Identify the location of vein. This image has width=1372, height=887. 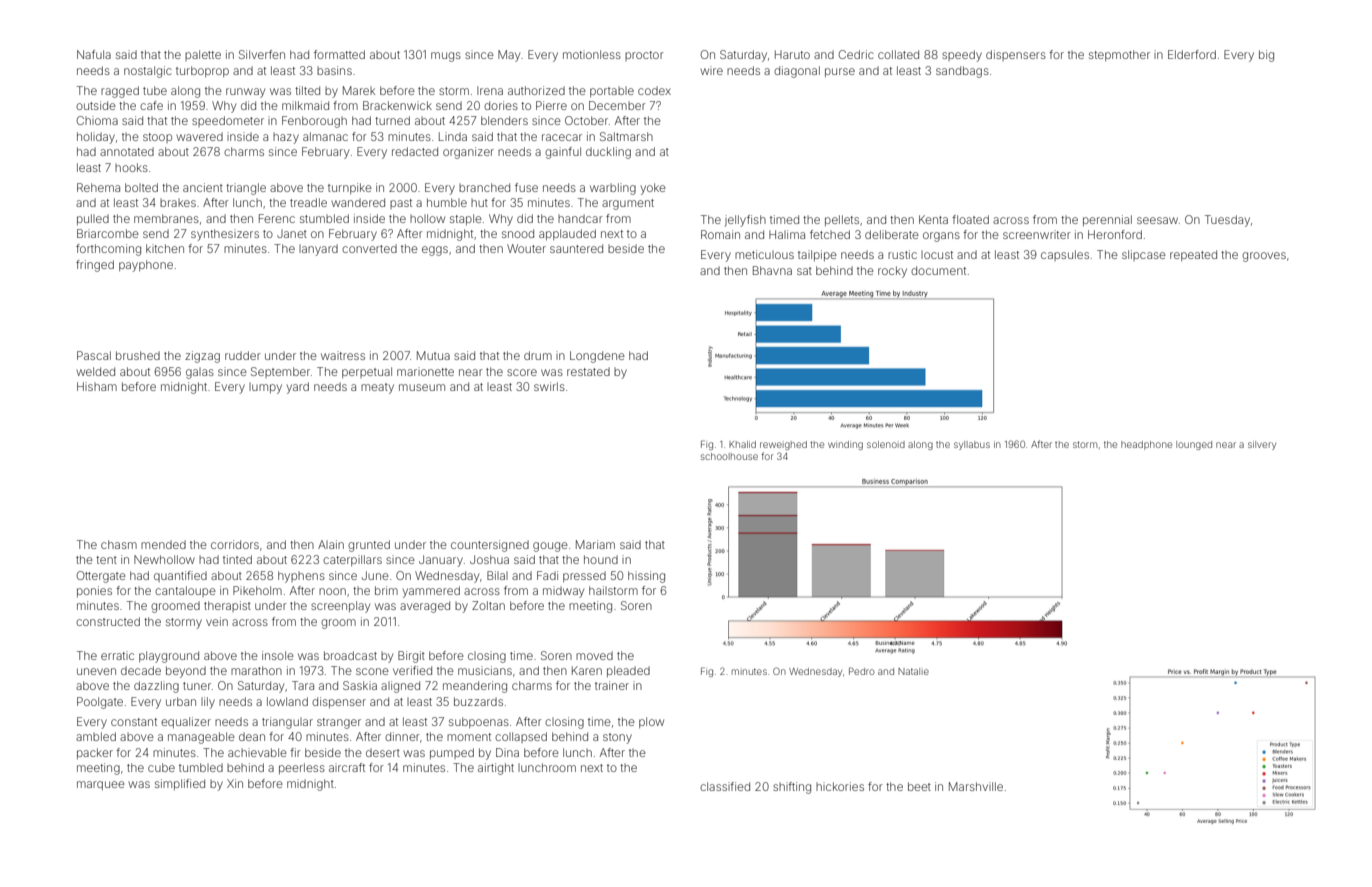
(217, 621).
